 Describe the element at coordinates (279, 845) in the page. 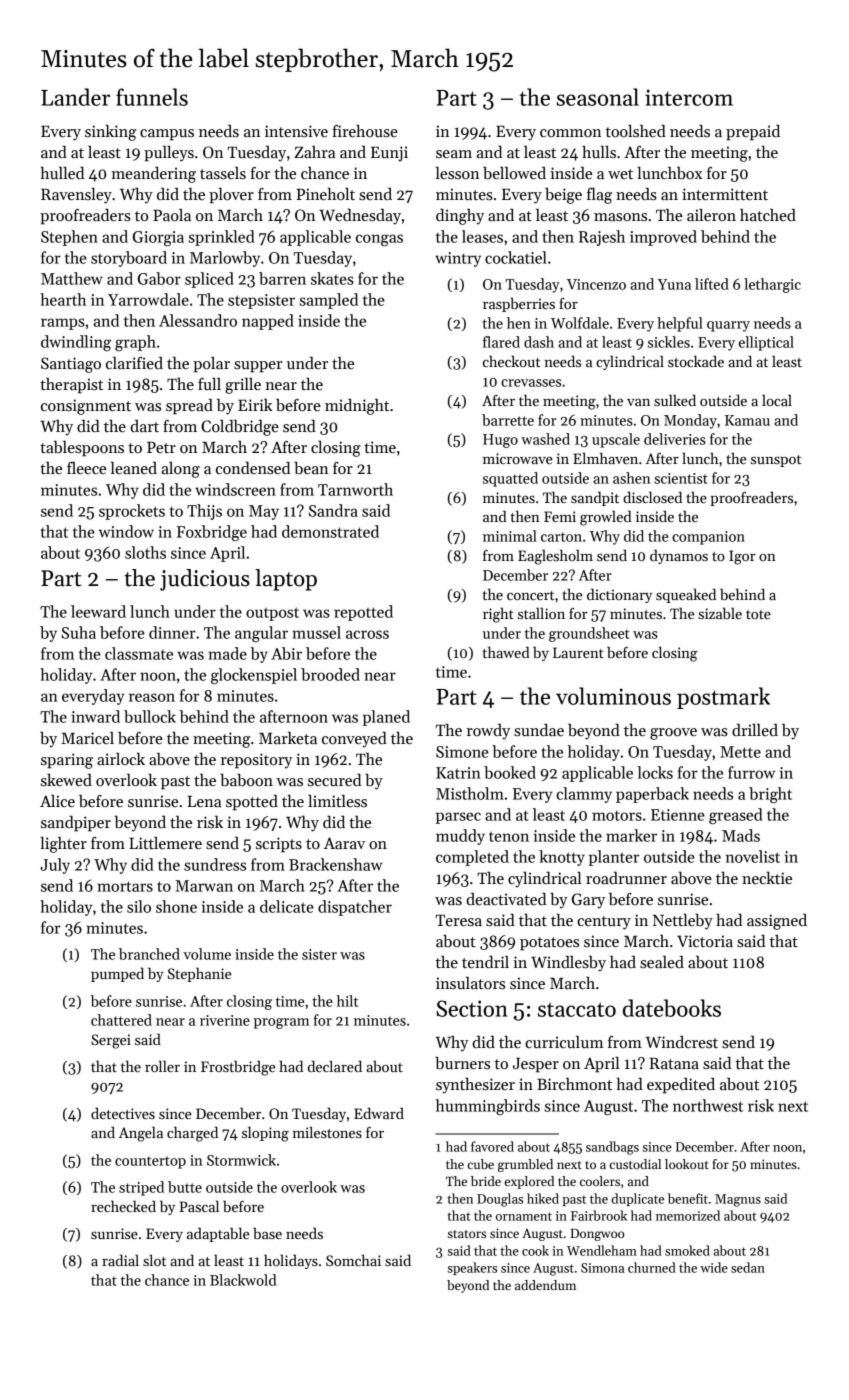

I see `scripts` at that location.
